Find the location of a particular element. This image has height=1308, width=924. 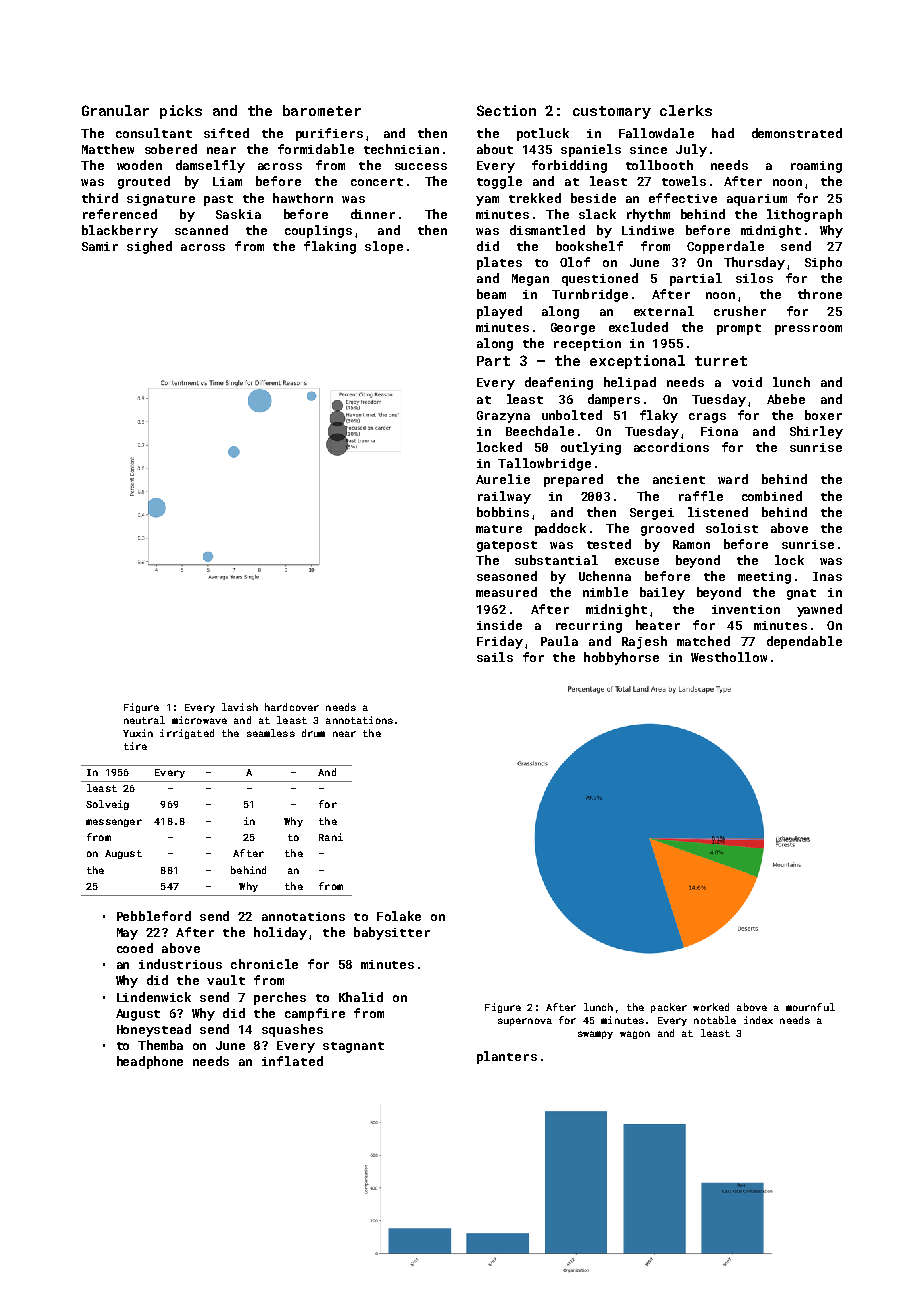

barometer is located at coordinates (322, 110).
